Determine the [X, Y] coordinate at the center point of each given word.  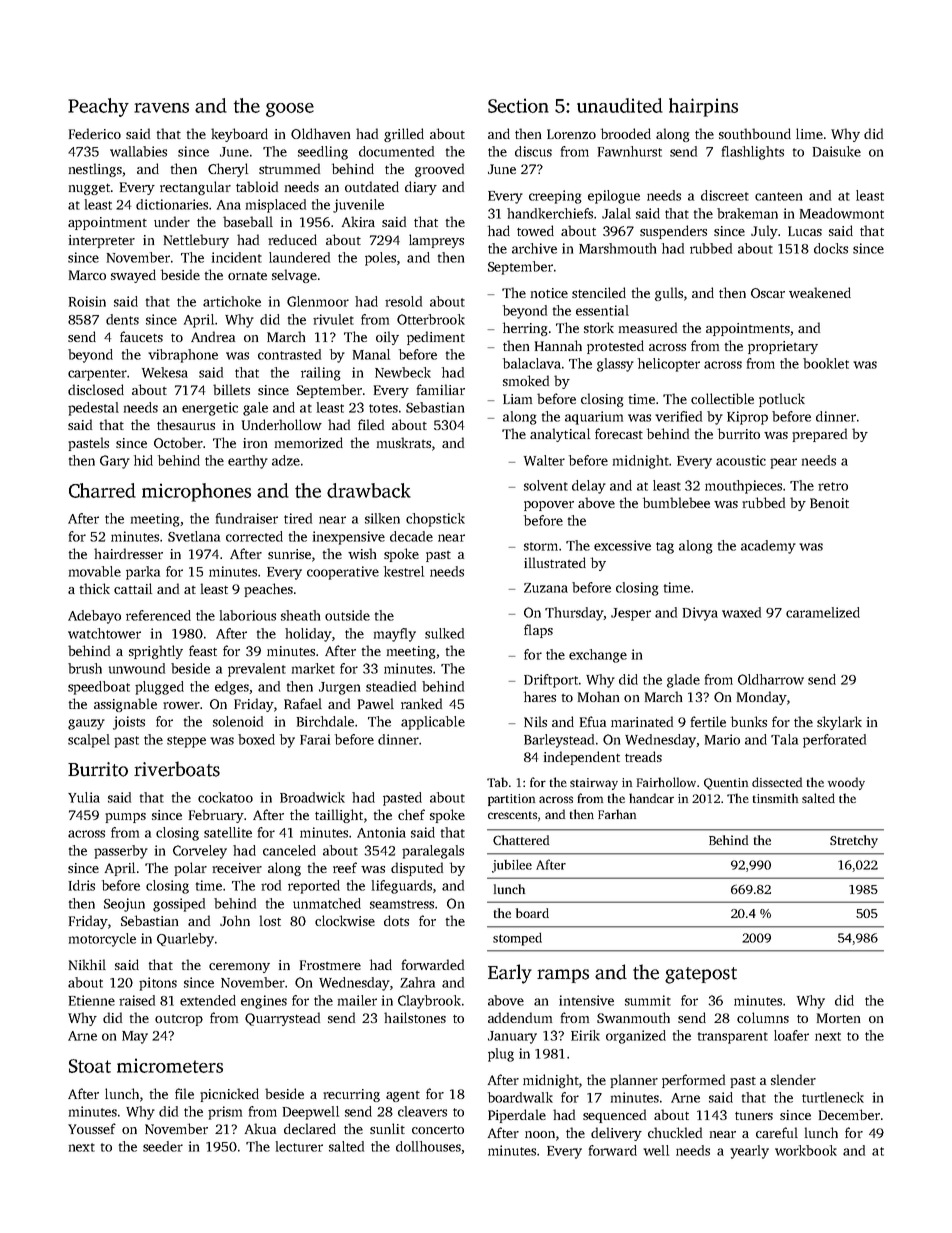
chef [411, 814]
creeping [555, 197]
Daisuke [837, 151]
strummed [289, 168]
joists [129, 723]
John [235, 920]
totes [383, 408]
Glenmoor [318, 301]
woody [846, 783]
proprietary [783, 347]
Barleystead [559, 741]
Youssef [92, 1128]
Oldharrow [771, 679]
